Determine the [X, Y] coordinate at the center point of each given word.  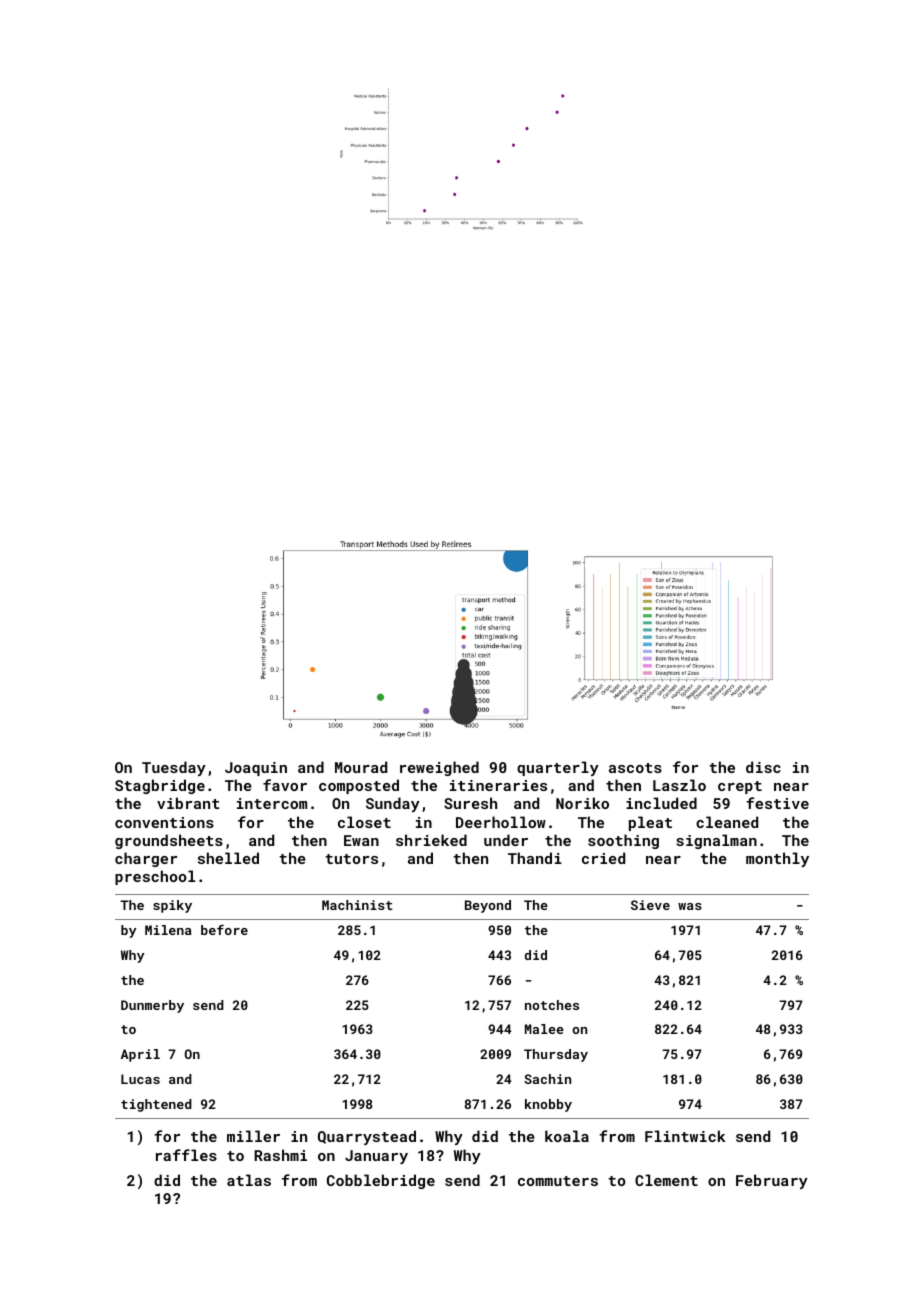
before [224, 929]
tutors [351, 859]
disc [763, 767]
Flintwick [685, 1136]
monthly [777, 859]
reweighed [439, 768]
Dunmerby [152, 1006]
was [690, 906]
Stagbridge [160, 786]
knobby [548, 1105]
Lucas [140, 1079]
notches [552, 1005]
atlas [249, 1180]
